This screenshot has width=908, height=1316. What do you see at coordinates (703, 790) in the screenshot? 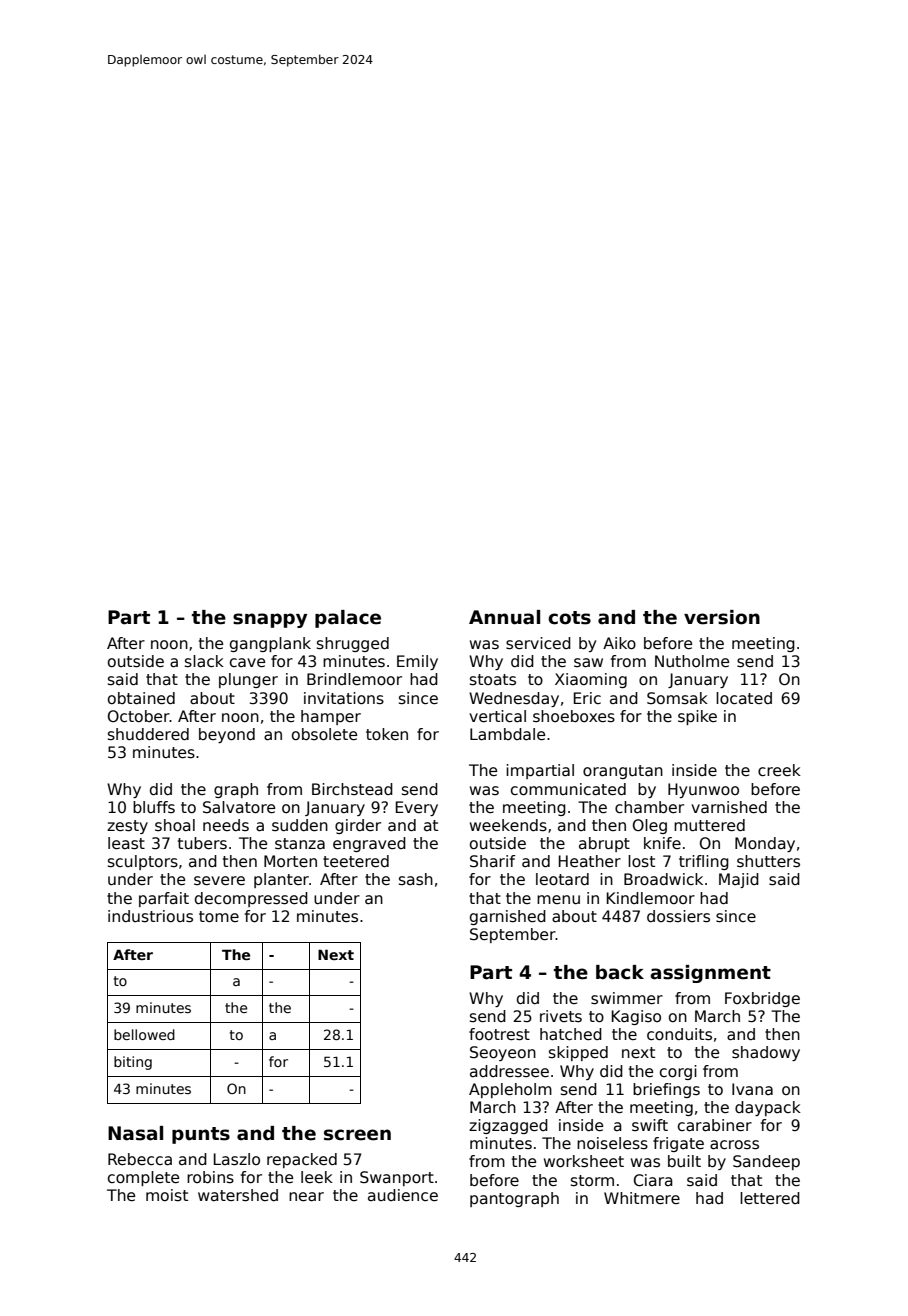
I see `Hyunwoo` at bounding box center [703, 790].
